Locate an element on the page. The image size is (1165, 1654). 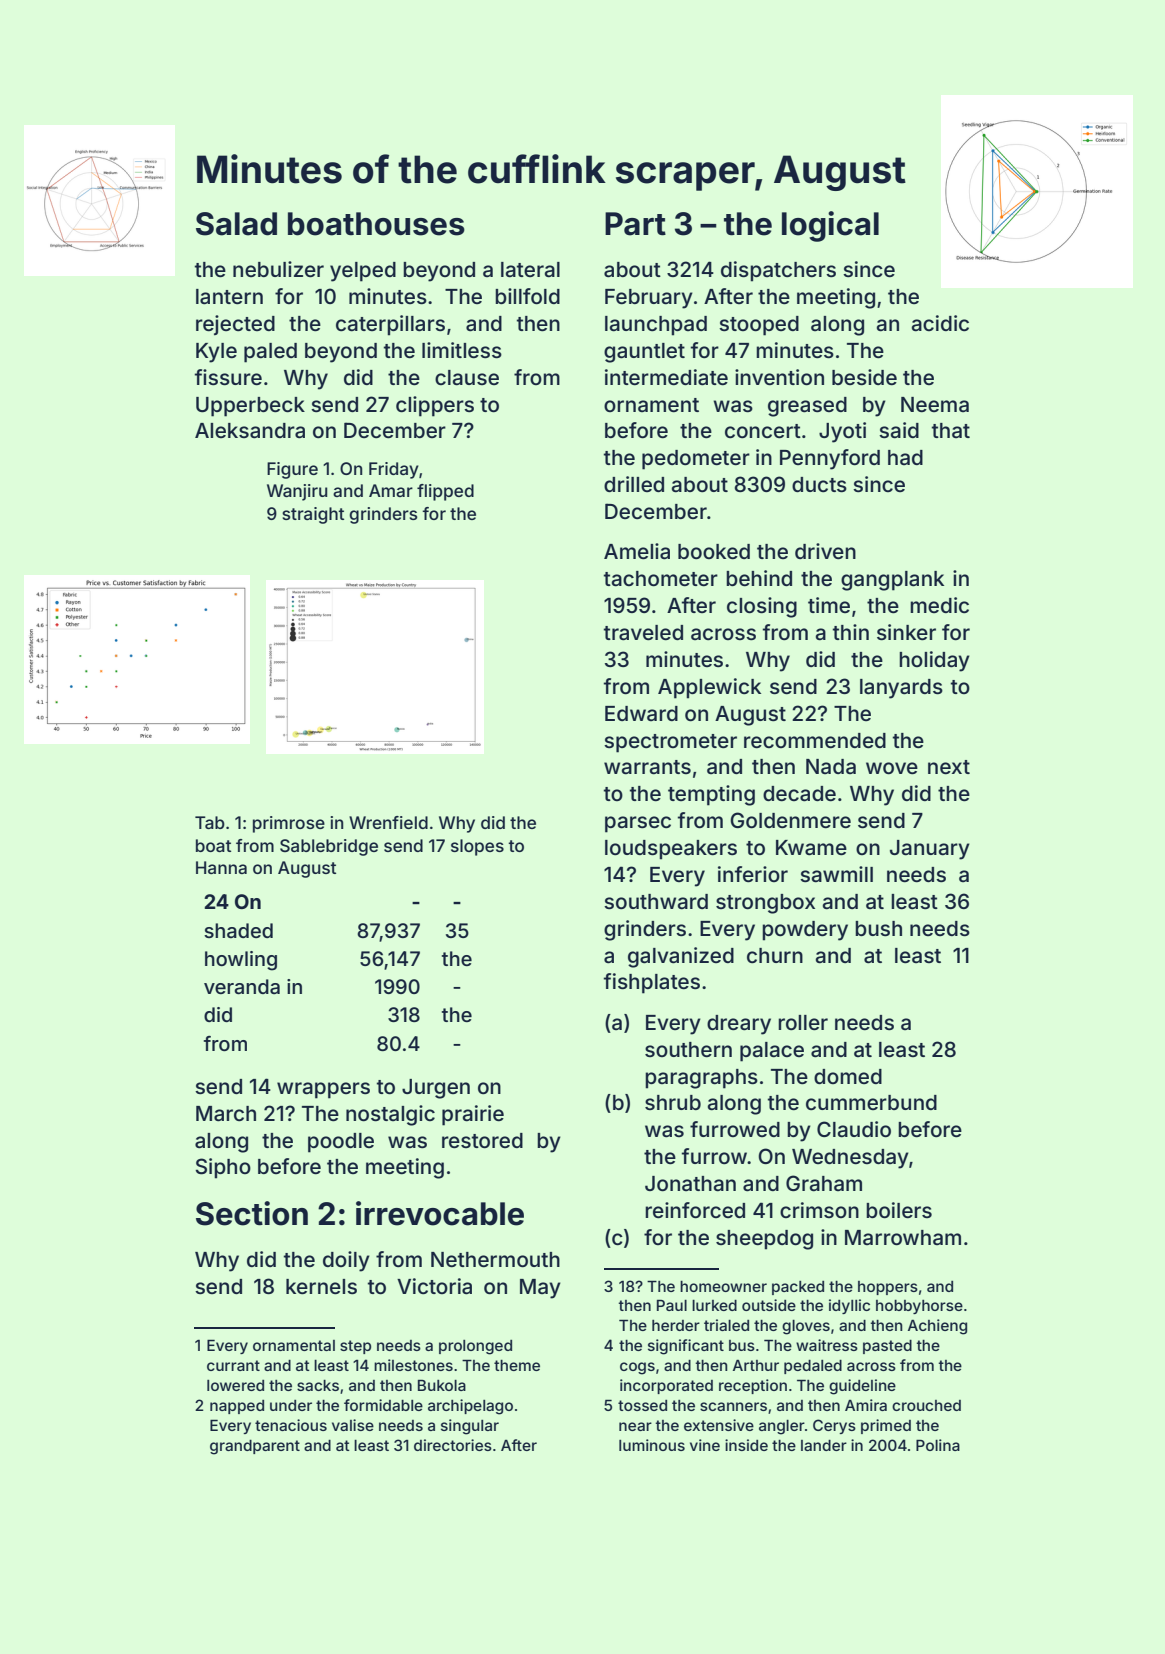
decade is located at coordinates (799, 794).
